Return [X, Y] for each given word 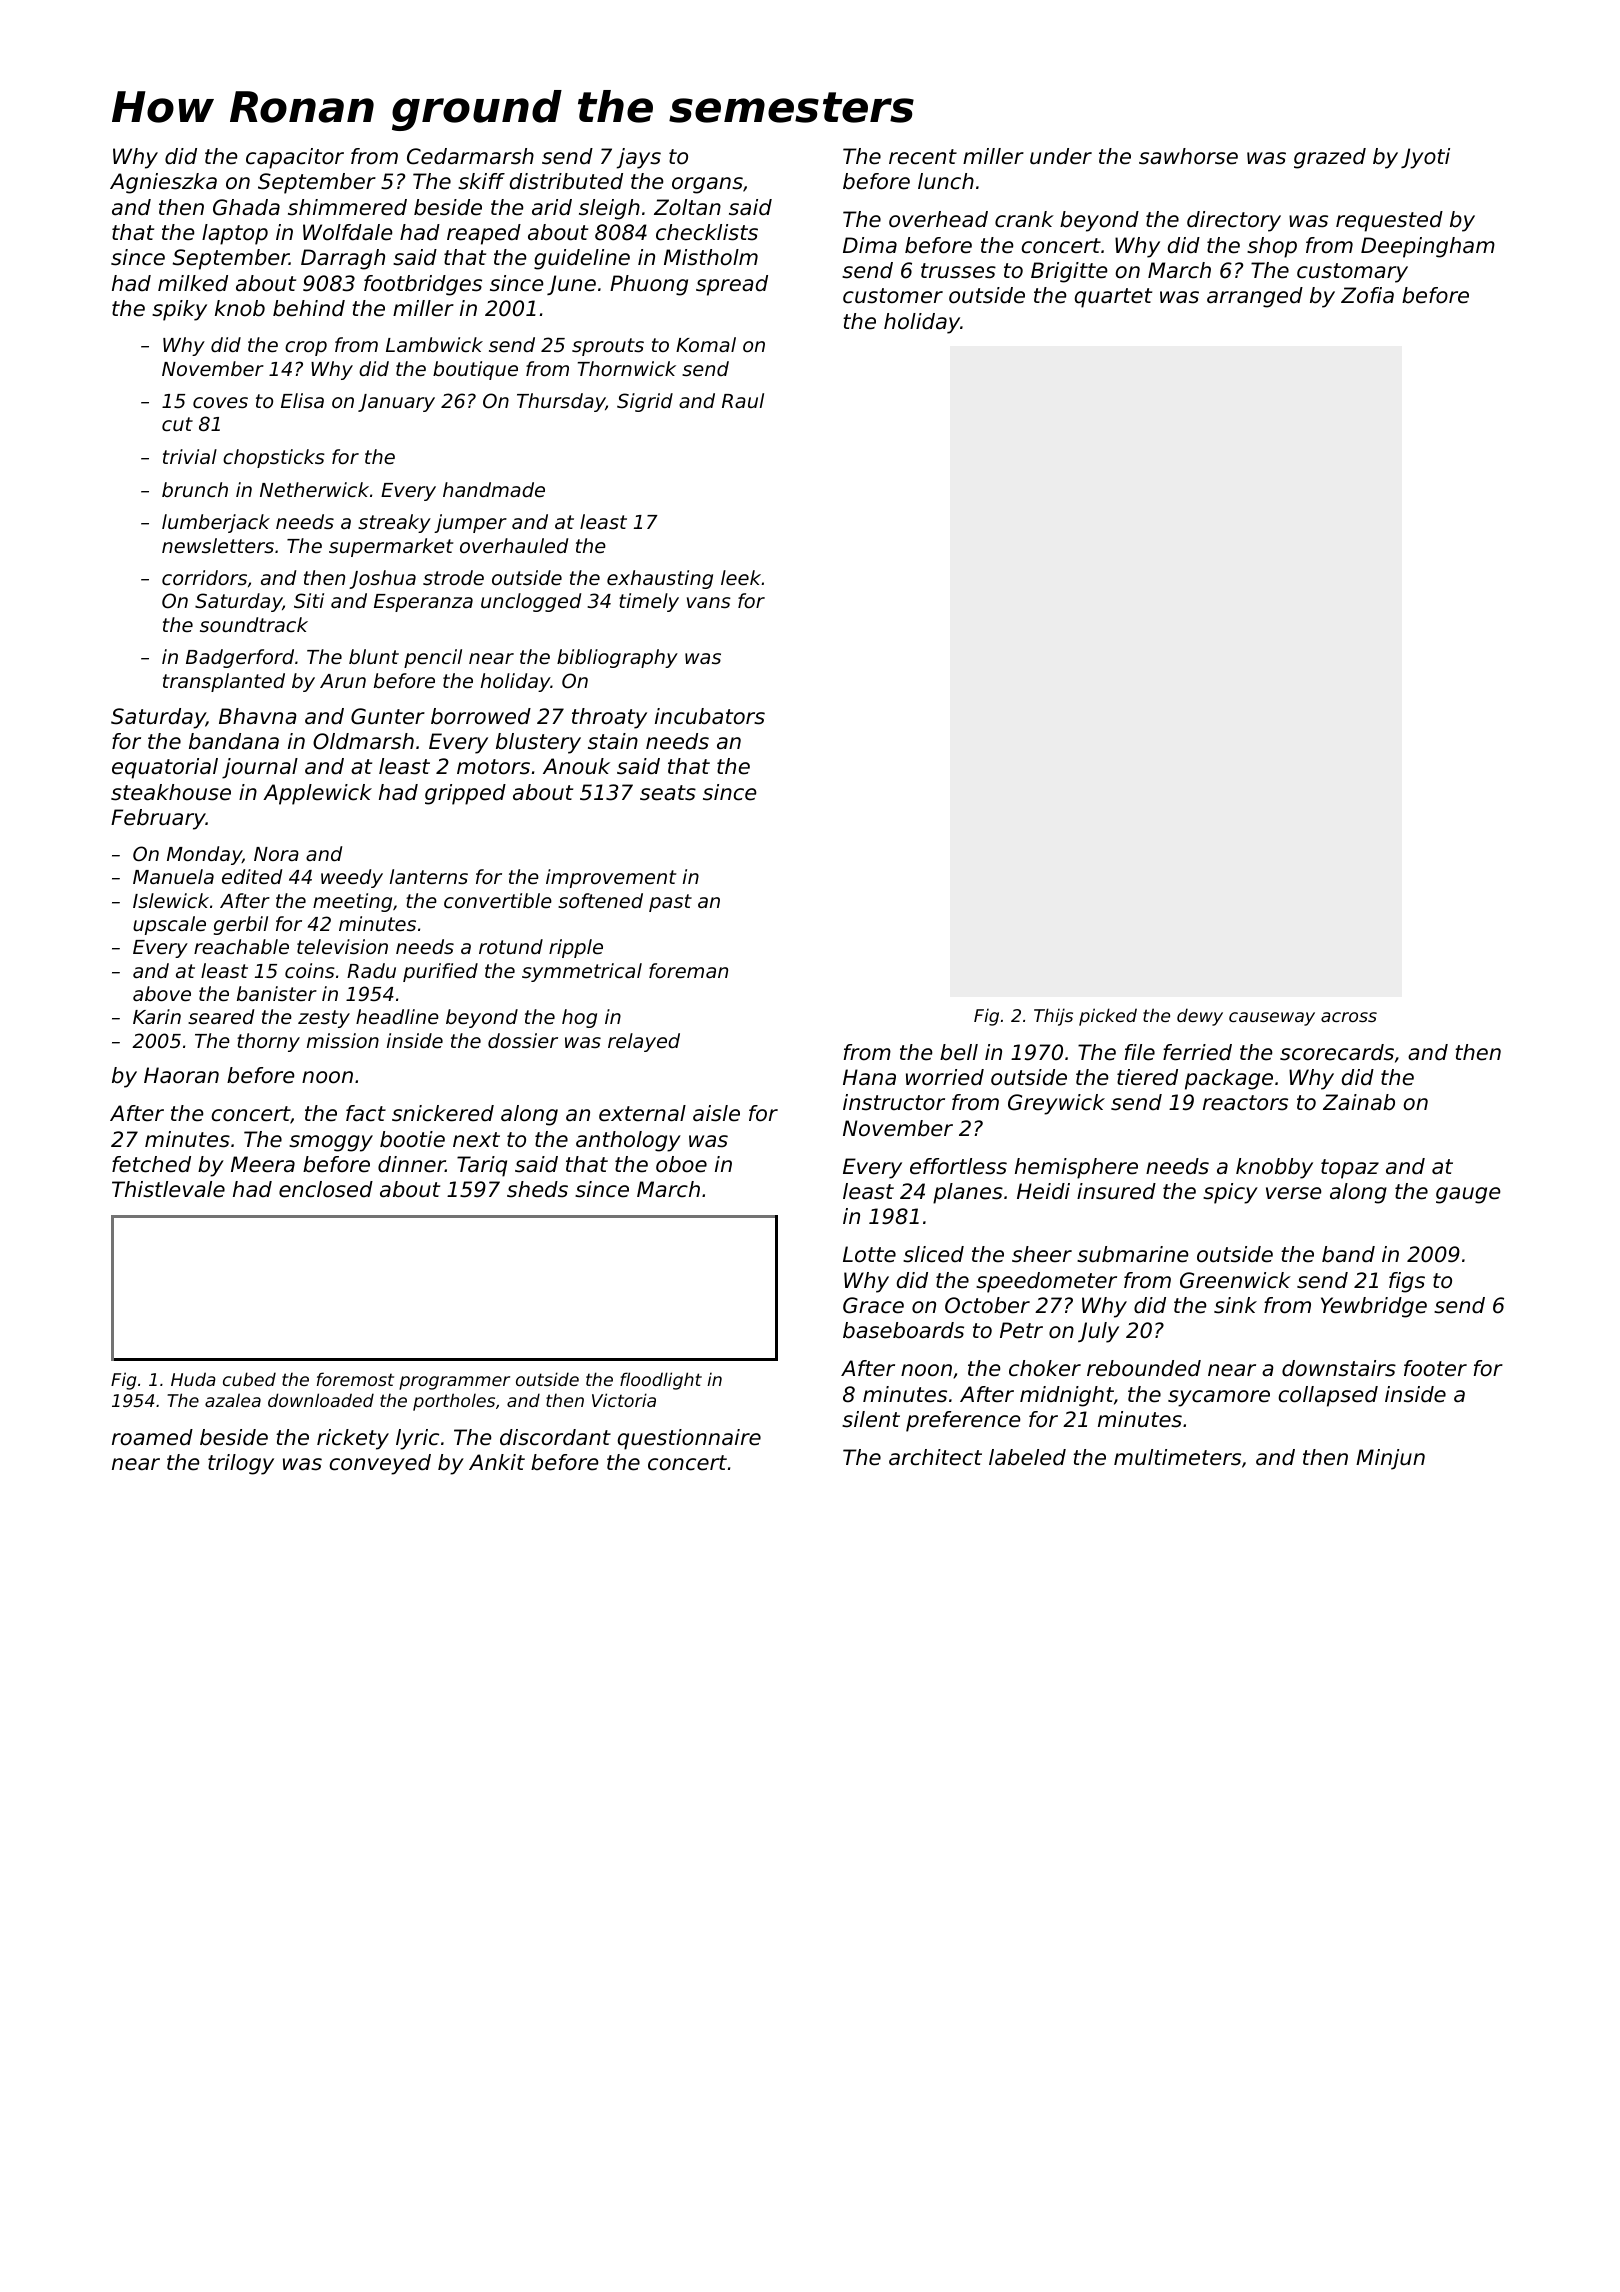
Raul [743, 400]
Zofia [1367, 295]
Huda [193, 1379]
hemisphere [1076, 1168]
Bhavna [258, 716]
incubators [710, 716]
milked [193, 283]
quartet [1113, 298]
